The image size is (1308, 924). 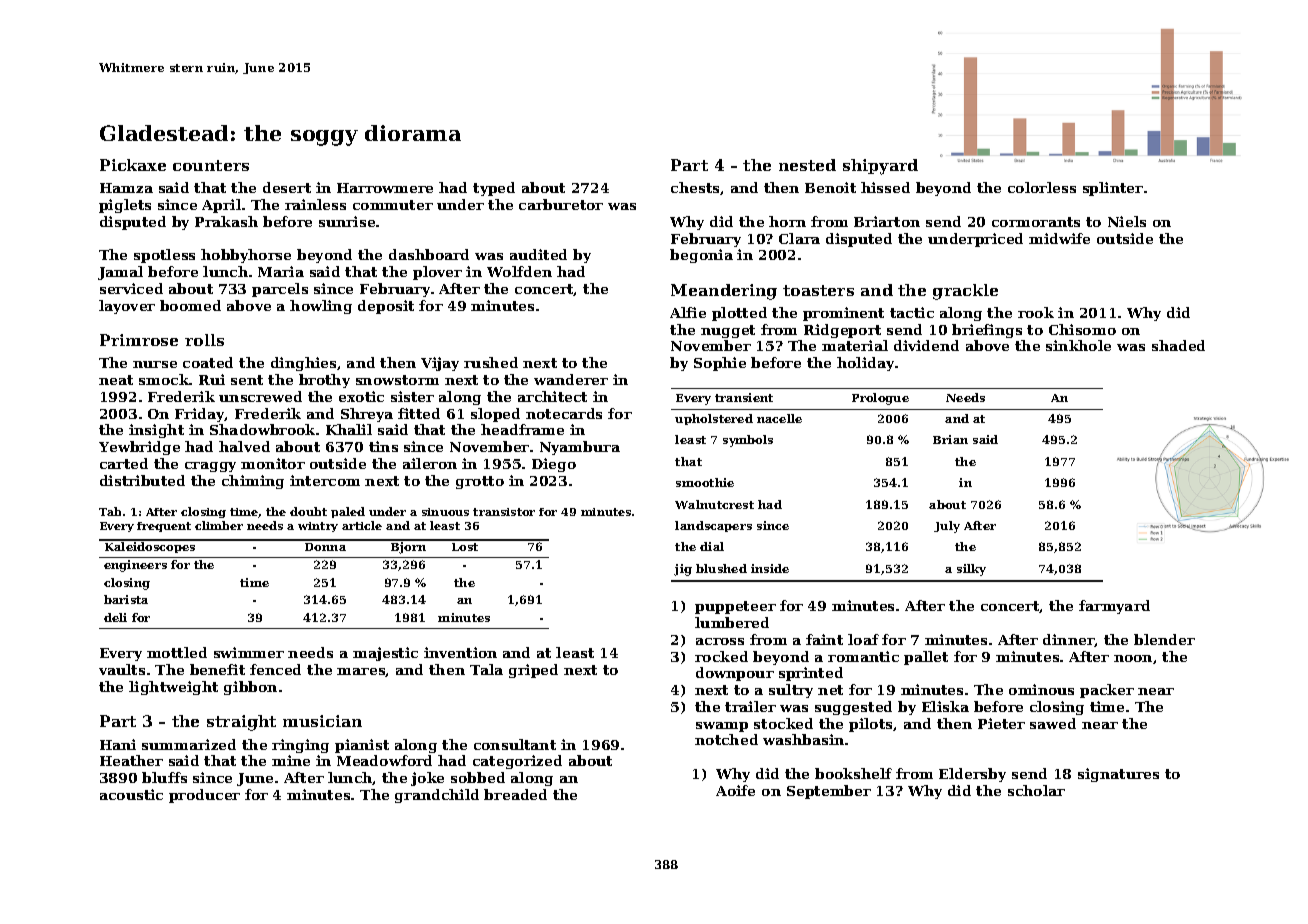 I want to click on producer, so click(x=204, y=796).
